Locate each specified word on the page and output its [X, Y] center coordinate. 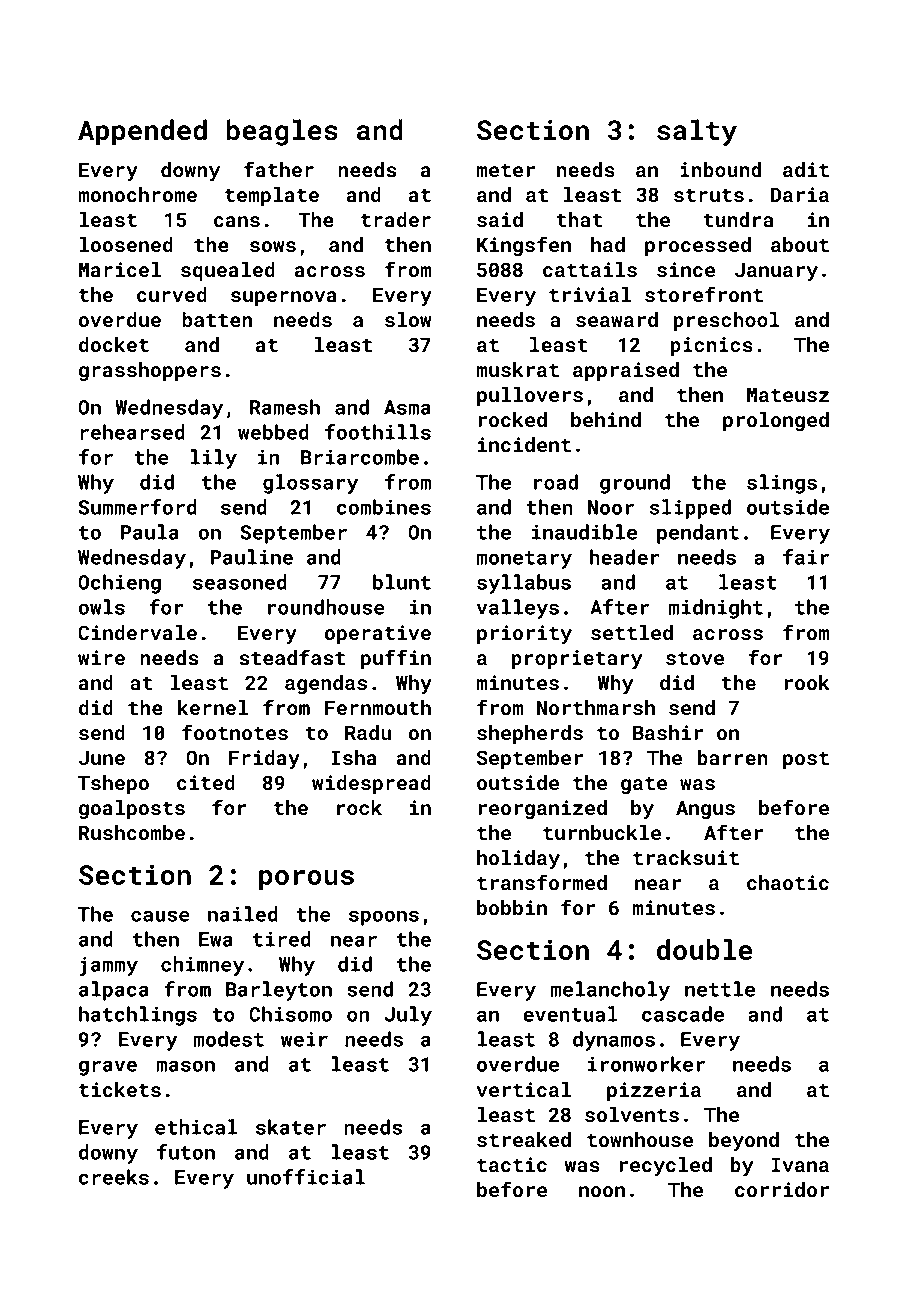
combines [384, 507]
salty [697, 132]
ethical [196, 1127]
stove [695, 658]
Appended [142, 132]
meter [505, 170]
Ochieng [119, 584]
